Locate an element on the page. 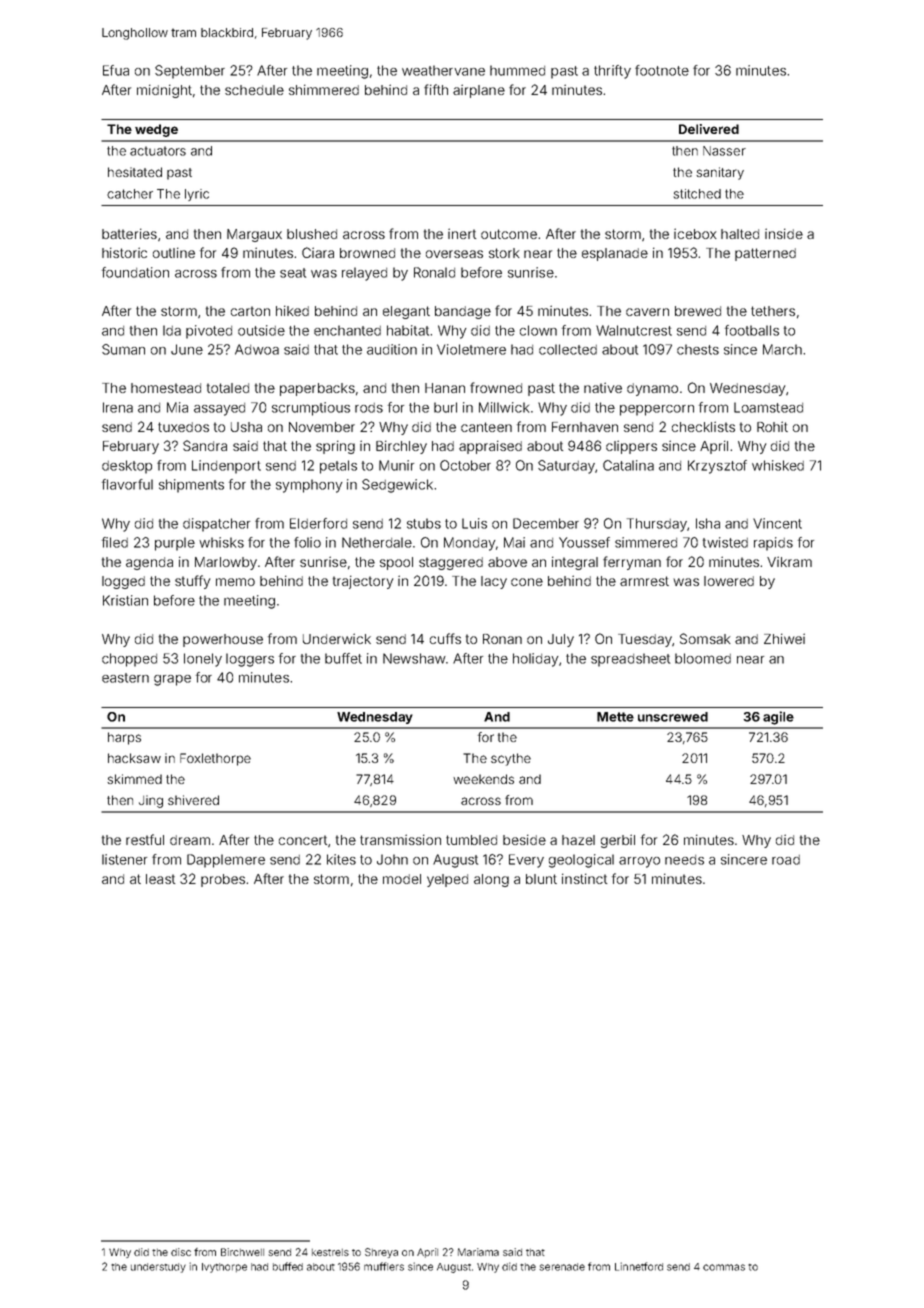 The image size is (924, 1308). September is located at coordinates (190, 72).
